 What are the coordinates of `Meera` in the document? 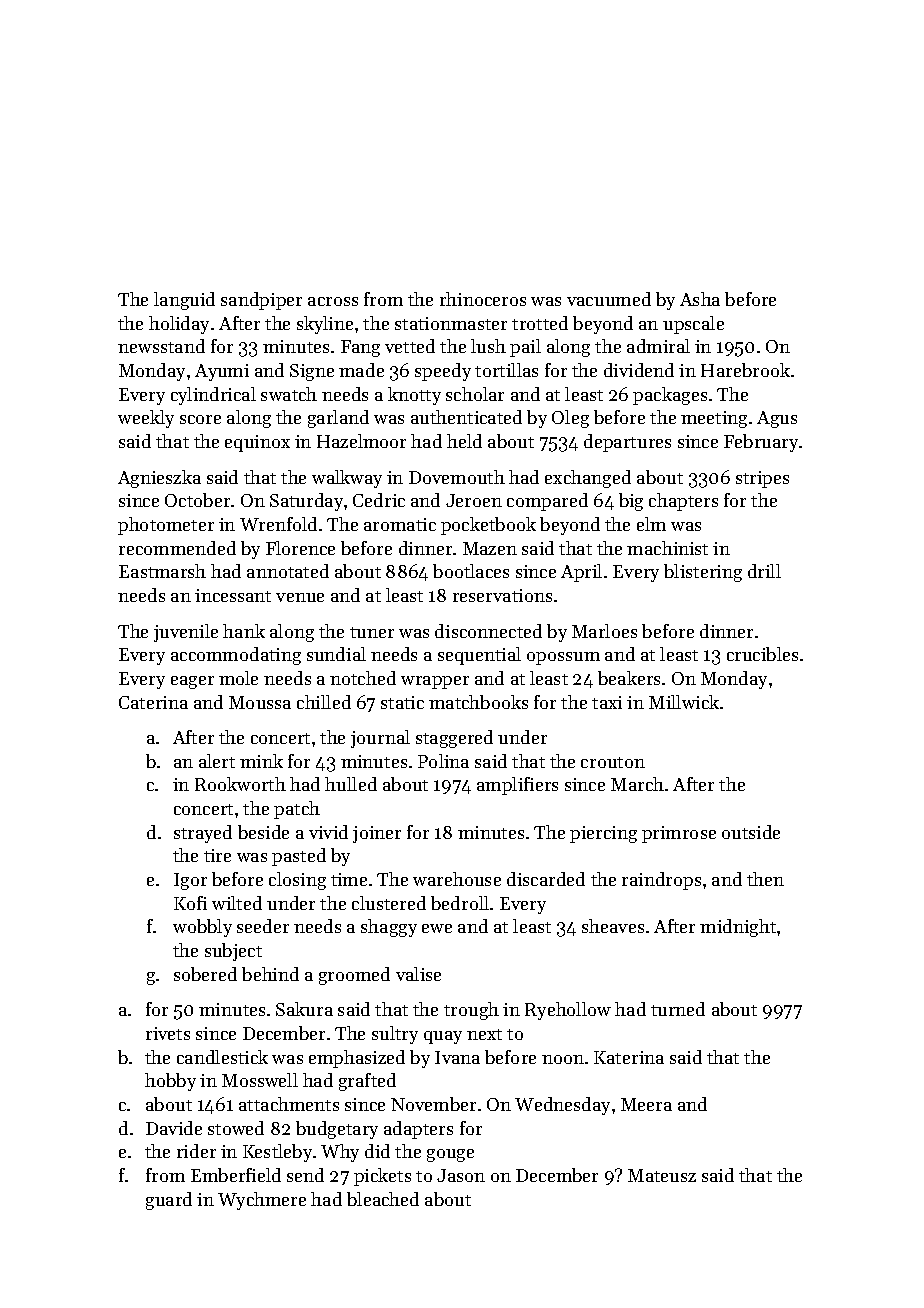 It's located at (646, 1104).
